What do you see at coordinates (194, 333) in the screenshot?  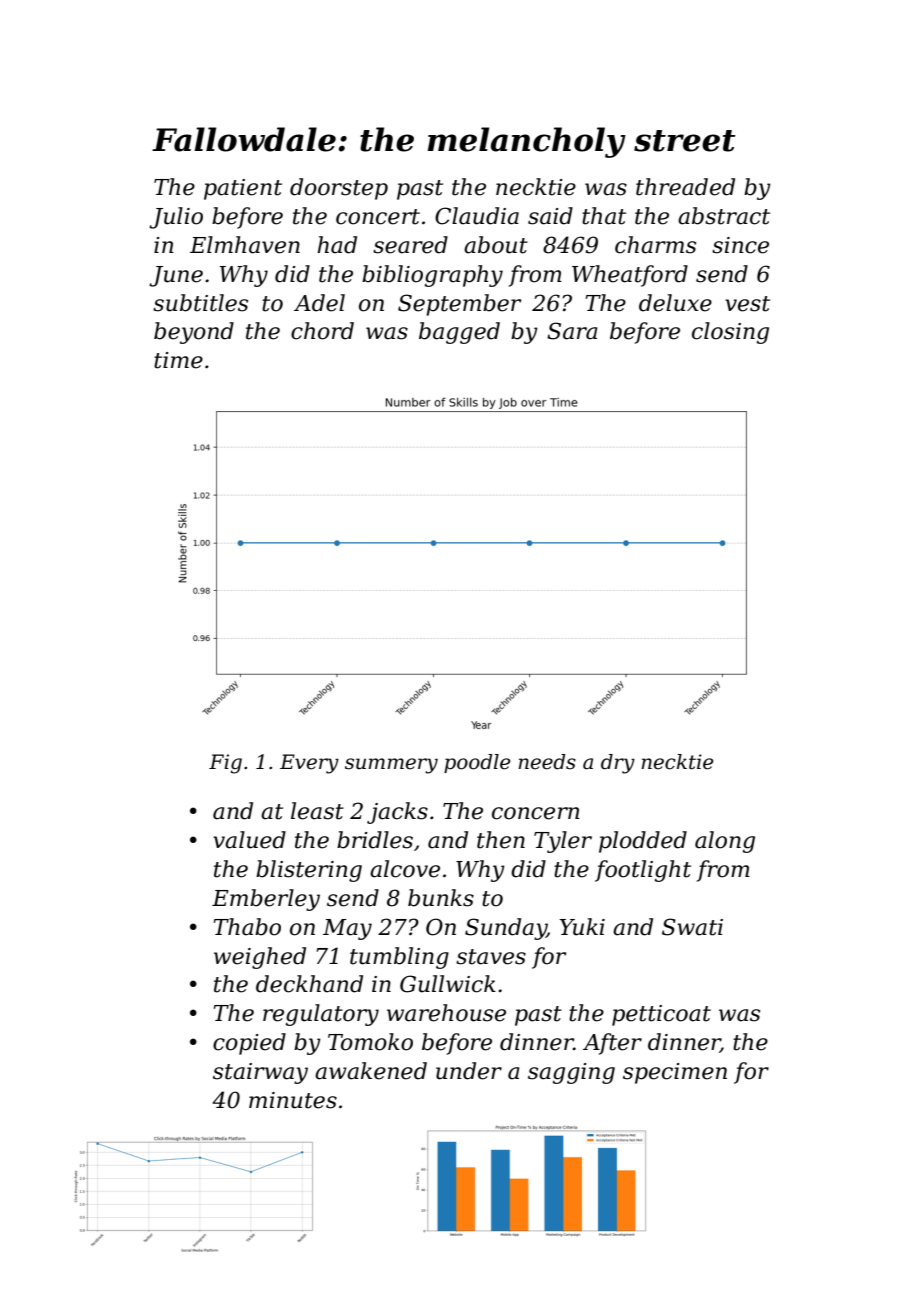 I see `beyond` at bounding box center [194, 333].
